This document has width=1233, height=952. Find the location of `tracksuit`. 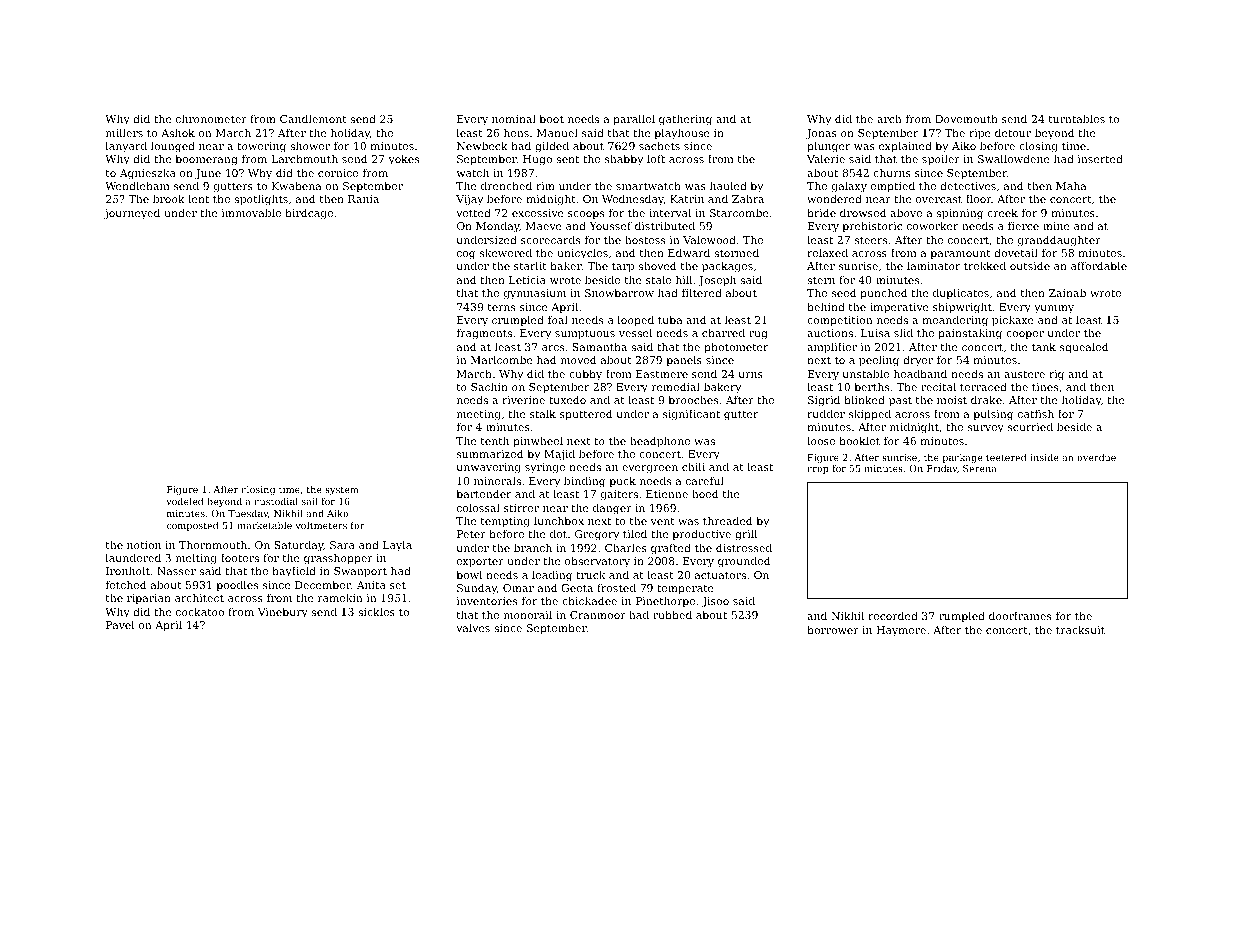

tracksuit is located at coordinates (1080, 629).
